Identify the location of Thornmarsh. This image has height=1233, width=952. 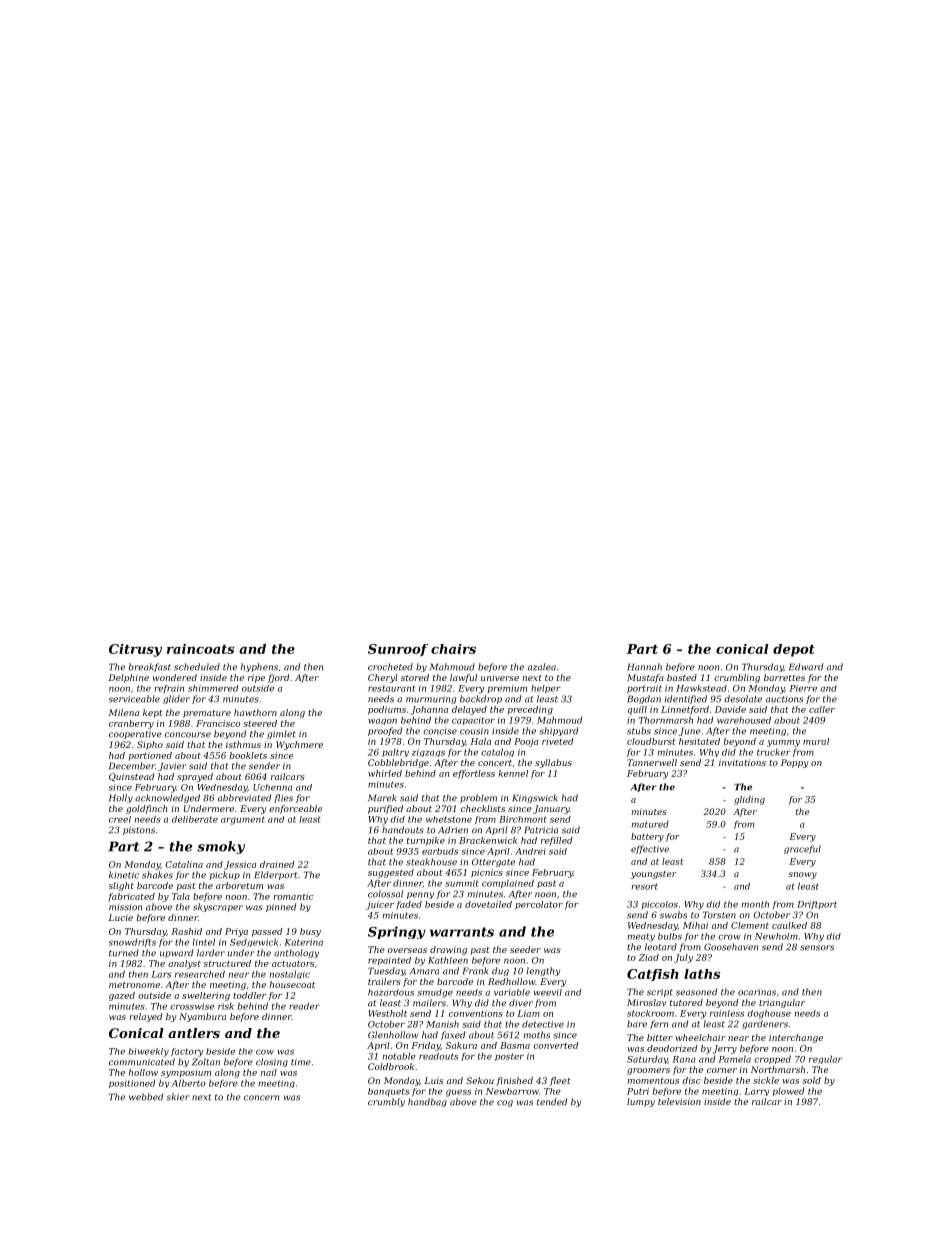
(666, 720).
